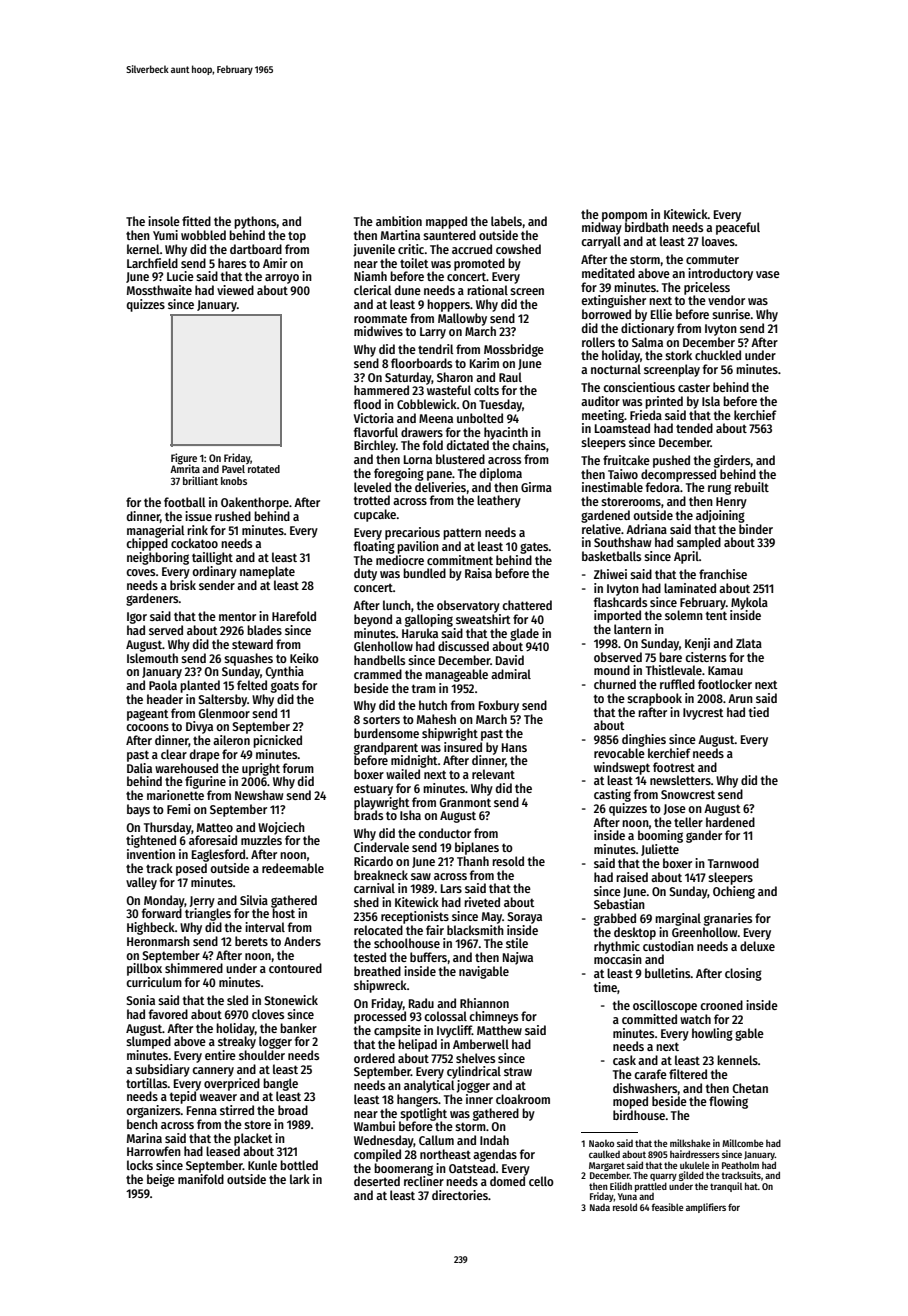  Describe the element at coordinates (255, 222) in the document. I see `pythons` at that location.
